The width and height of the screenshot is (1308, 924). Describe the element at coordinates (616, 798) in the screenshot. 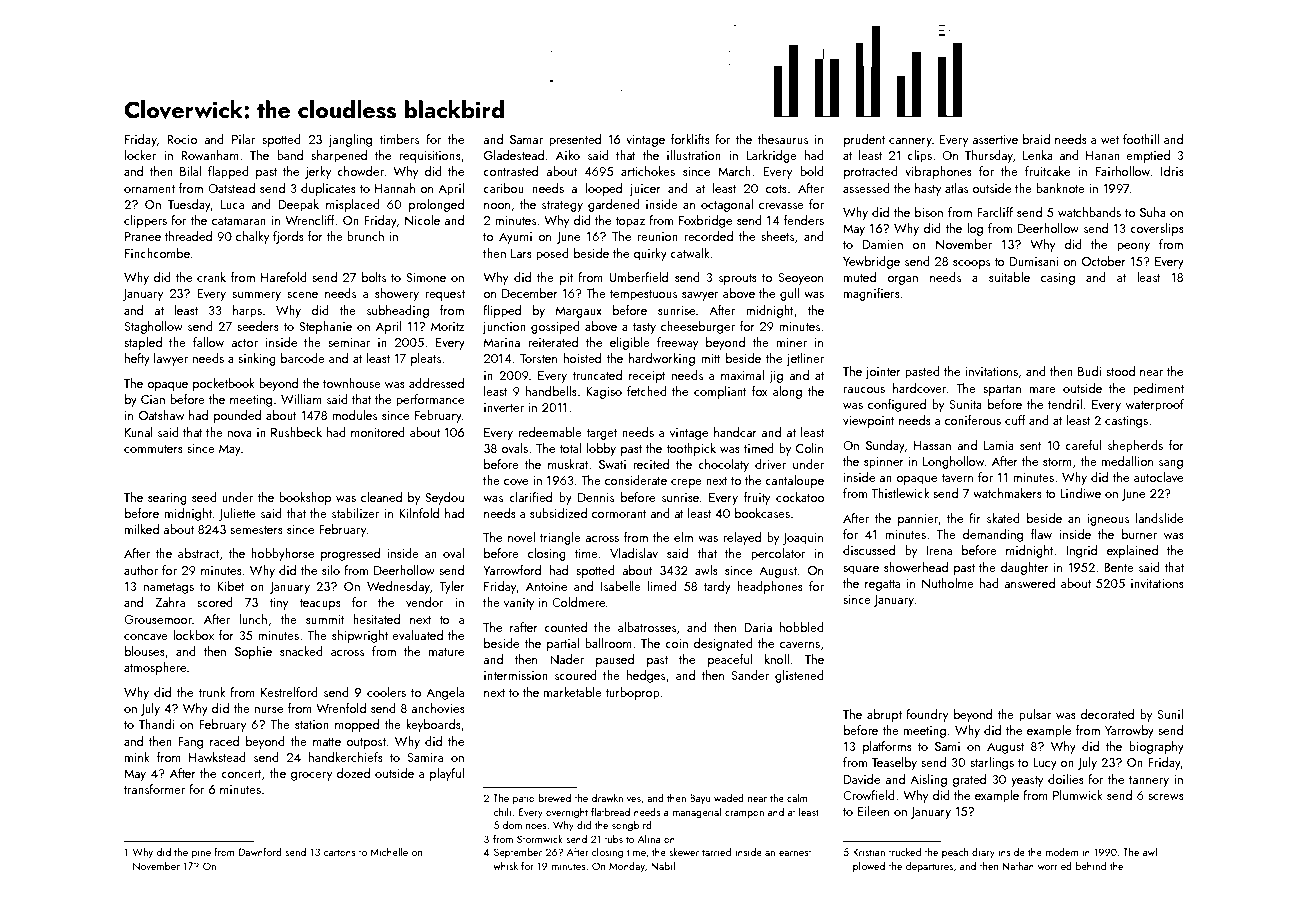

I see `drawknives` at that location.
